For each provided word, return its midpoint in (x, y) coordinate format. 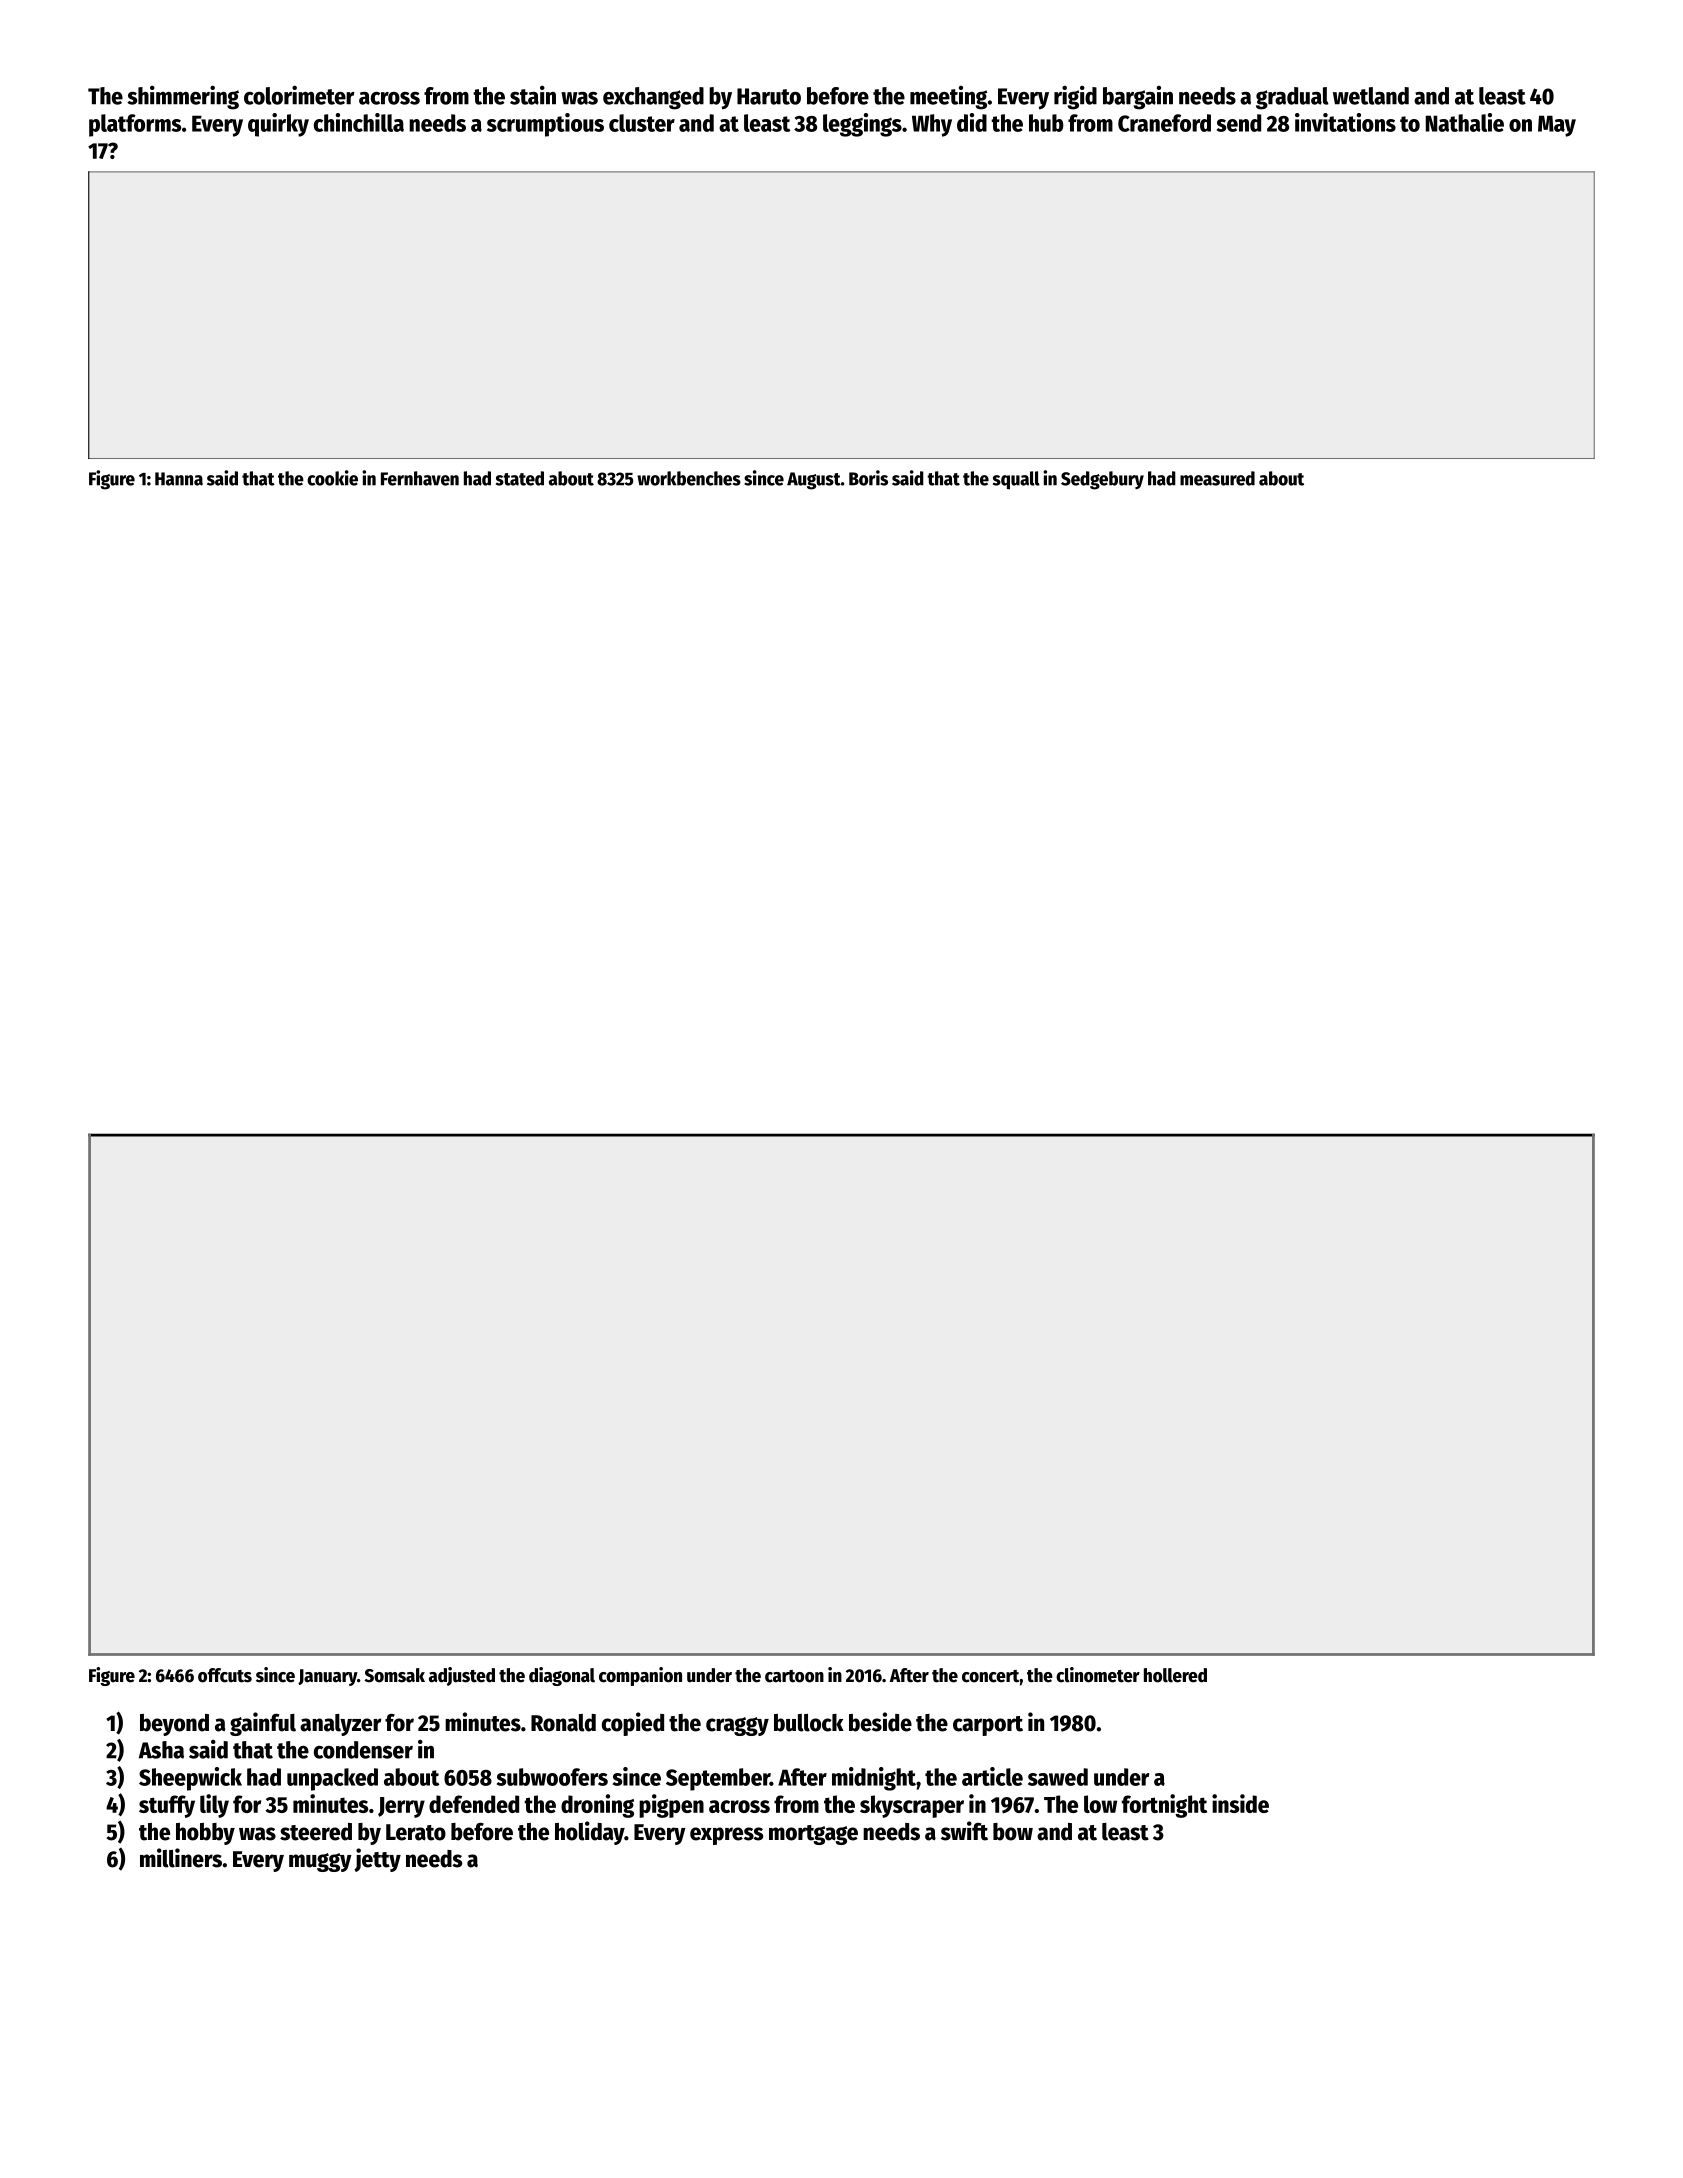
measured (1217, 478)
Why (932, 125)
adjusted (462, 1676)
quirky (278, 125)
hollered (1175, 1675)
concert (990, 1676)
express (726, 1836)
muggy (320, 1862)
